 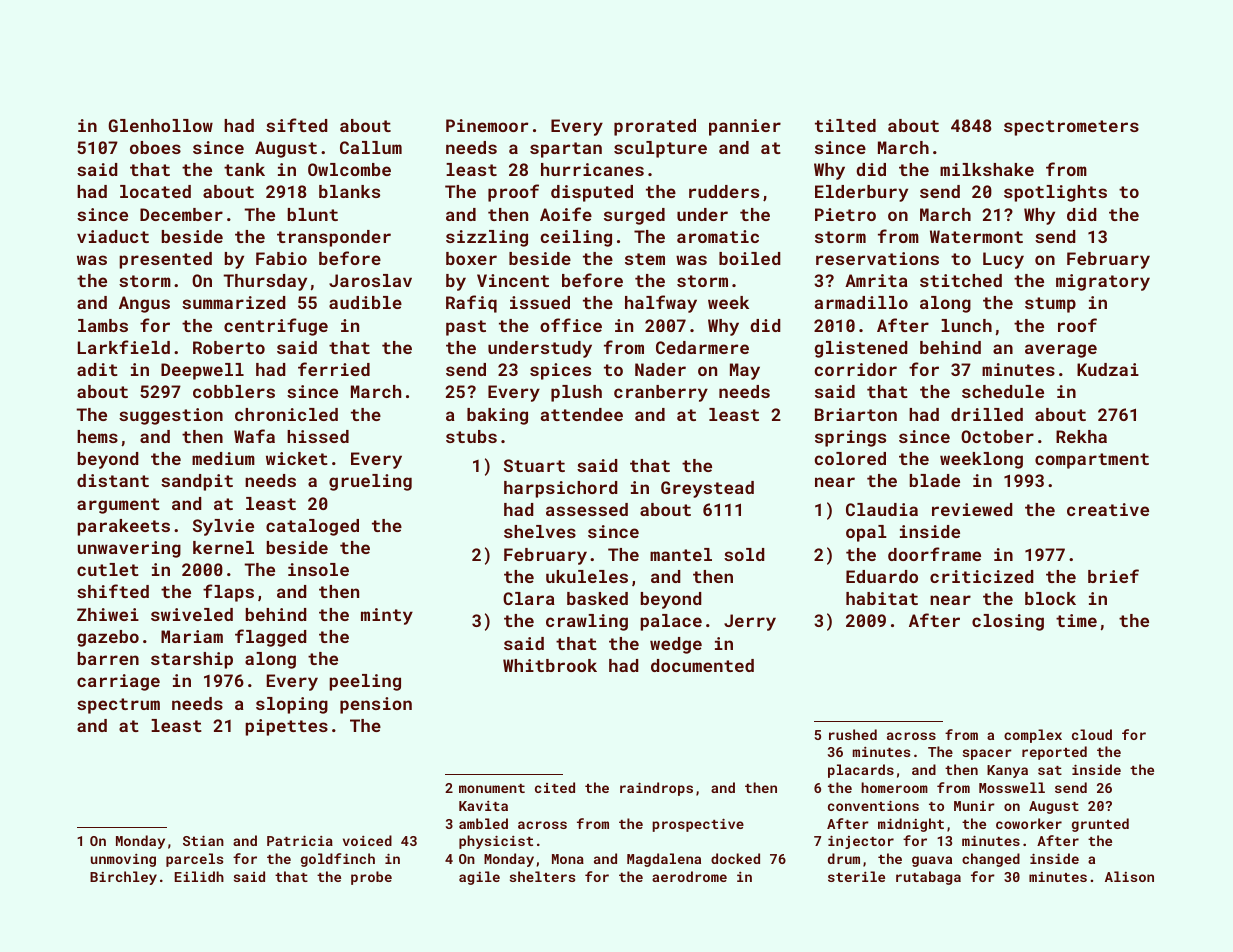 I want to click on sizzling, so click(x=487, y=238).
